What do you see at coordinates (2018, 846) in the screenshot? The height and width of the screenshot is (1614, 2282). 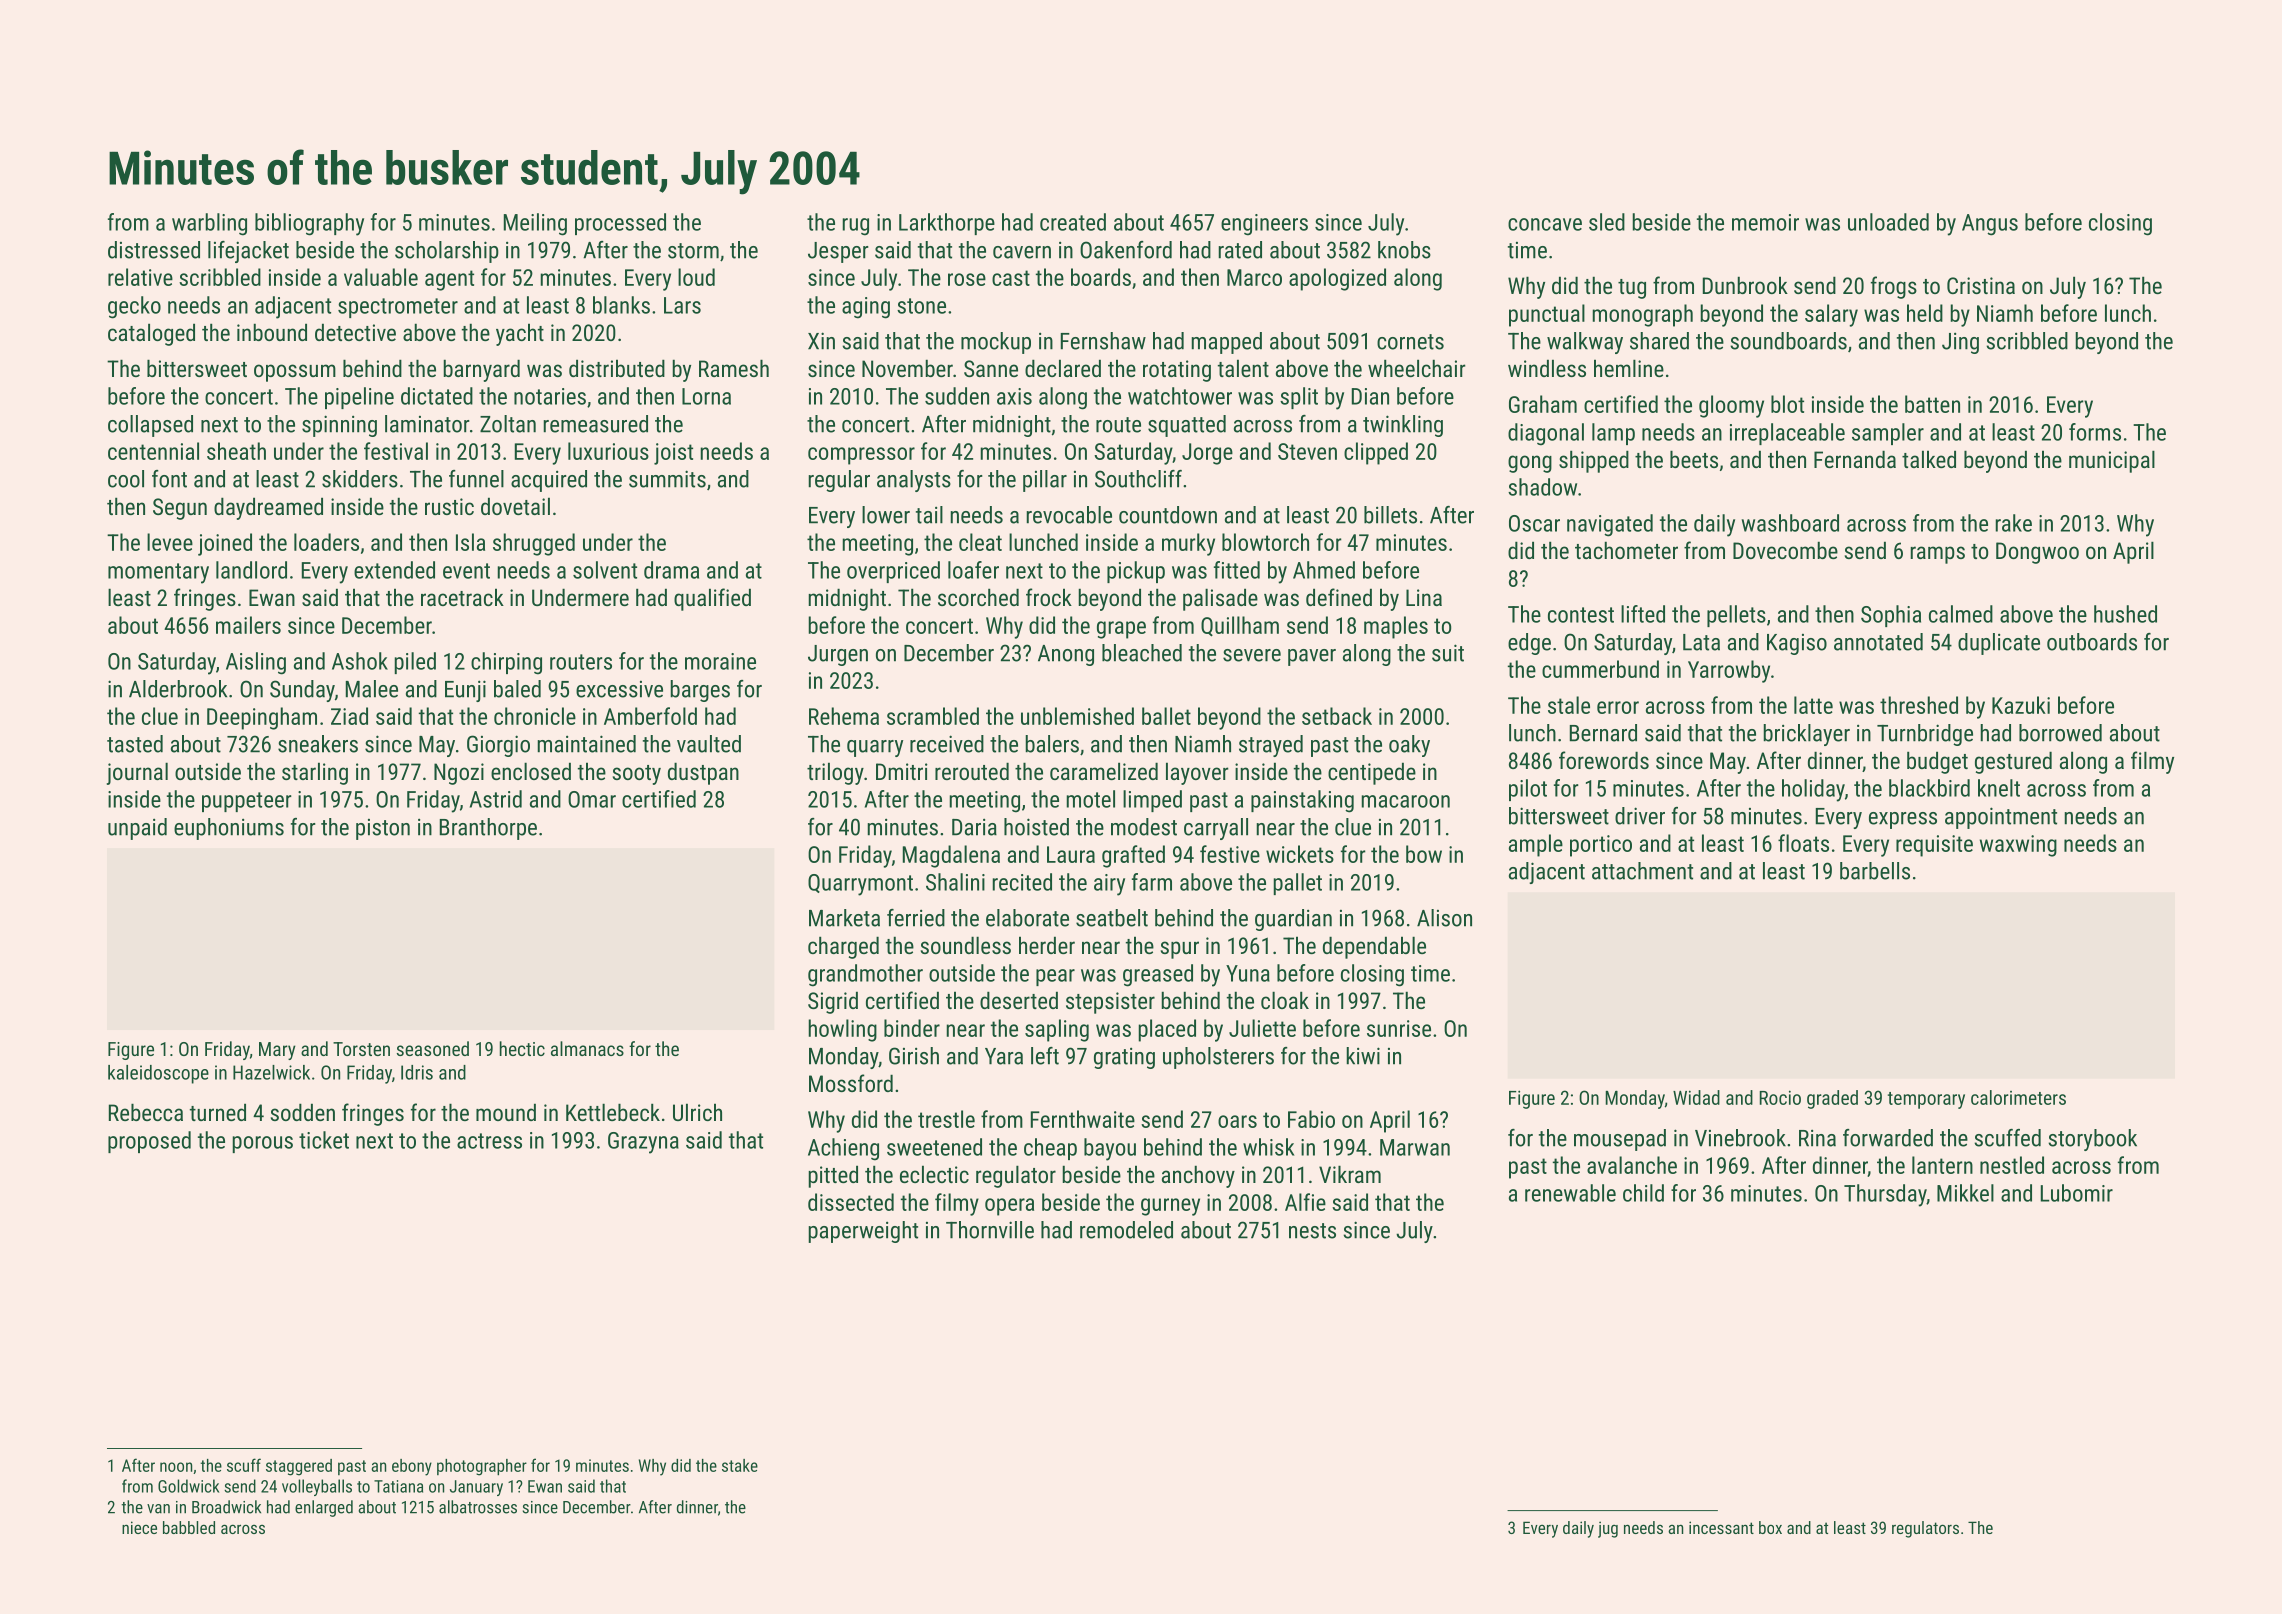 I see `waxwing` at bounding box center [2018, 846].
